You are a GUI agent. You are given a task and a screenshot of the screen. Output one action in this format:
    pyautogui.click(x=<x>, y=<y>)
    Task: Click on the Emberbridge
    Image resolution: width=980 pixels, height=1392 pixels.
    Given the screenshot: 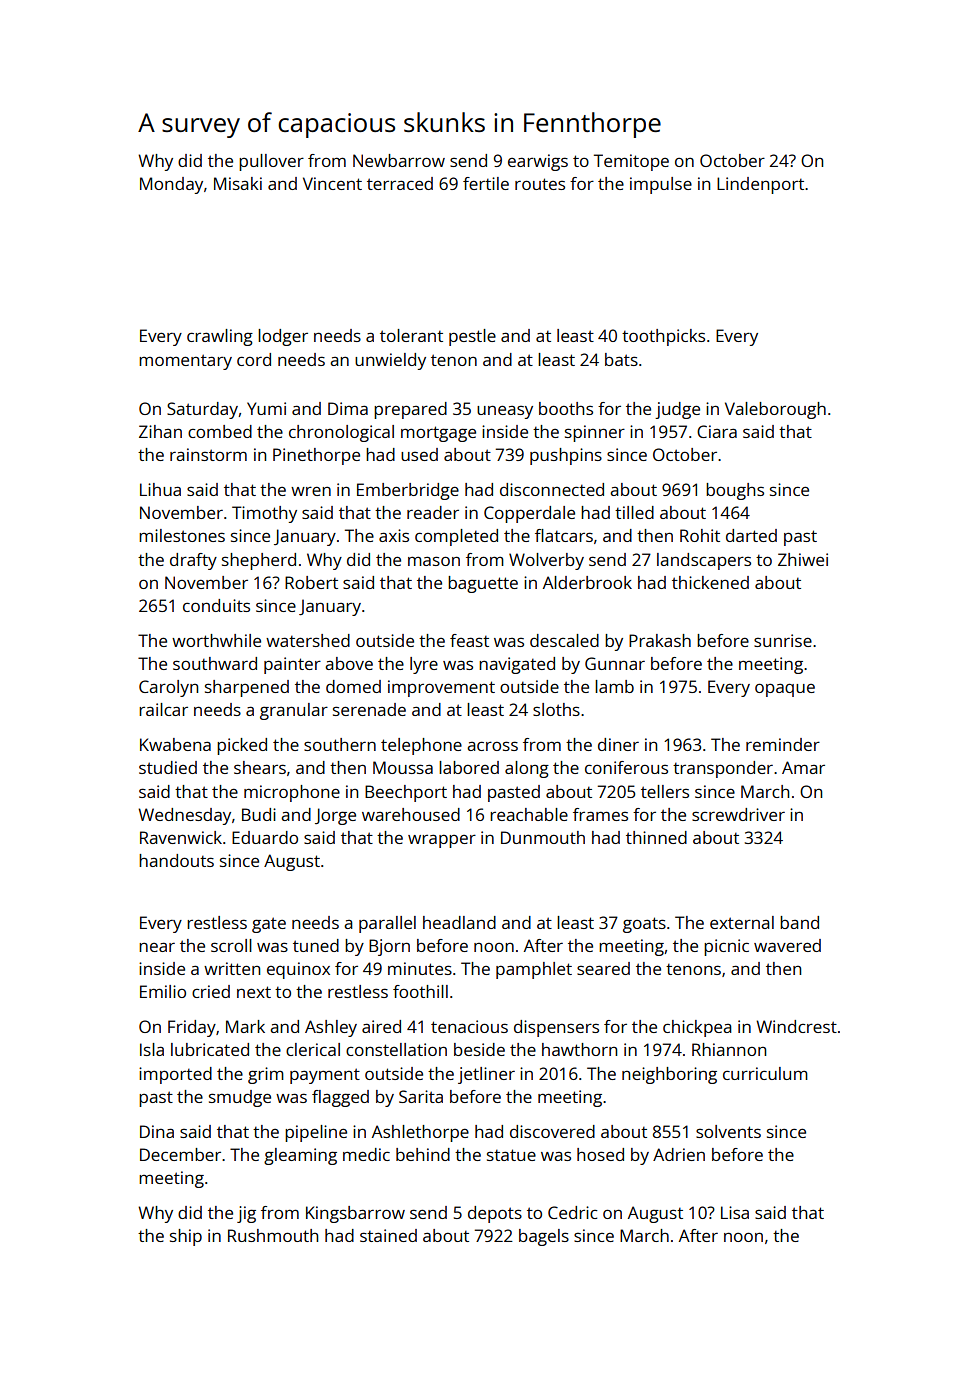 What is the action you would take?
    pyautogui.click(x=408, y=491)
